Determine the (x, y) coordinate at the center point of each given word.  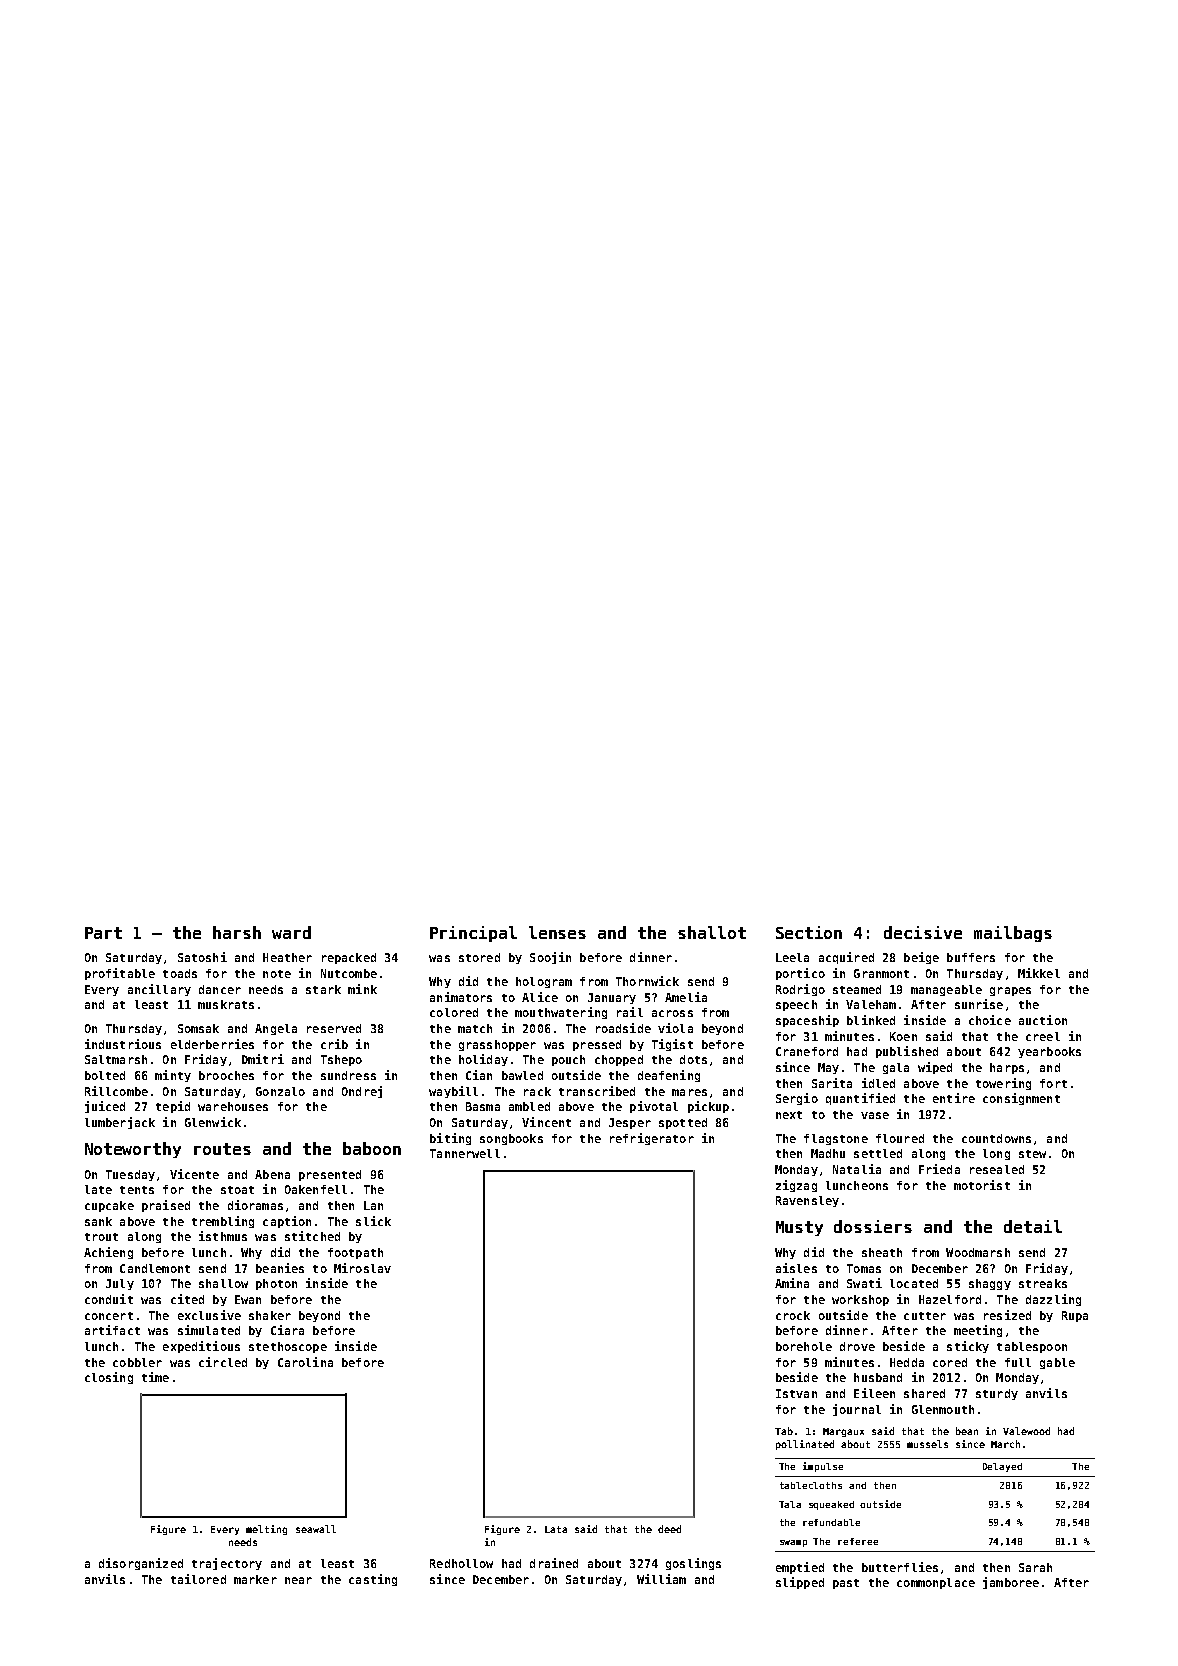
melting (266, 1530)
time (155, 1377)
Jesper (630, 1123)
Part (103, 933)
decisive (923, 932)
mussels (927, 1444)
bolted (105, 1075)
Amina (792, 1283)
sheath (882, 1252)
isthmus (223, 1236)
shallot (712, 932)
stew (1032, 1154)
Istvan (796, 1393)
